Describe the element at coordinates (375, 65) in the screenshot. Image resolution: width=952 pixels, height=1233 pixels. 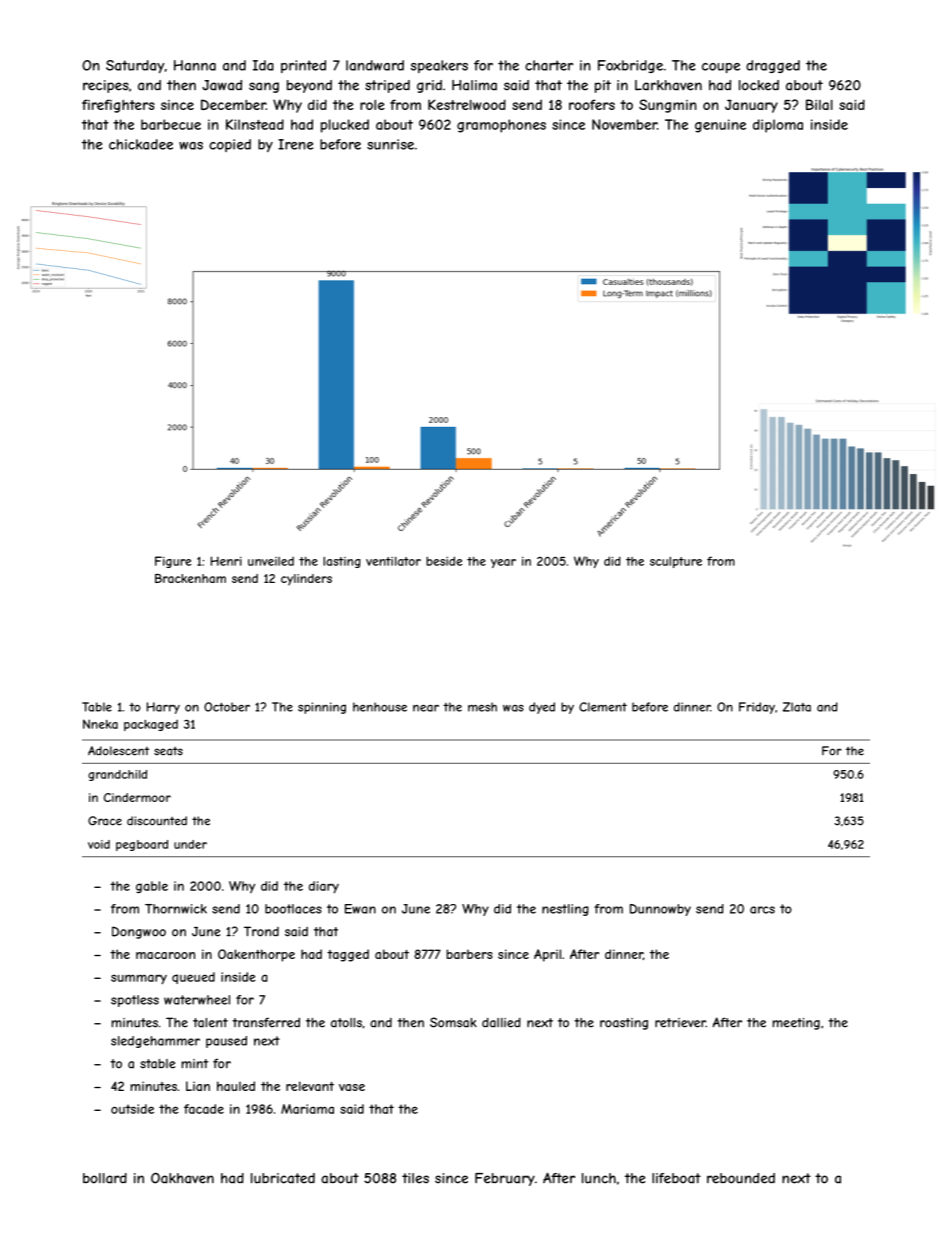
I see `landward` at that location.
